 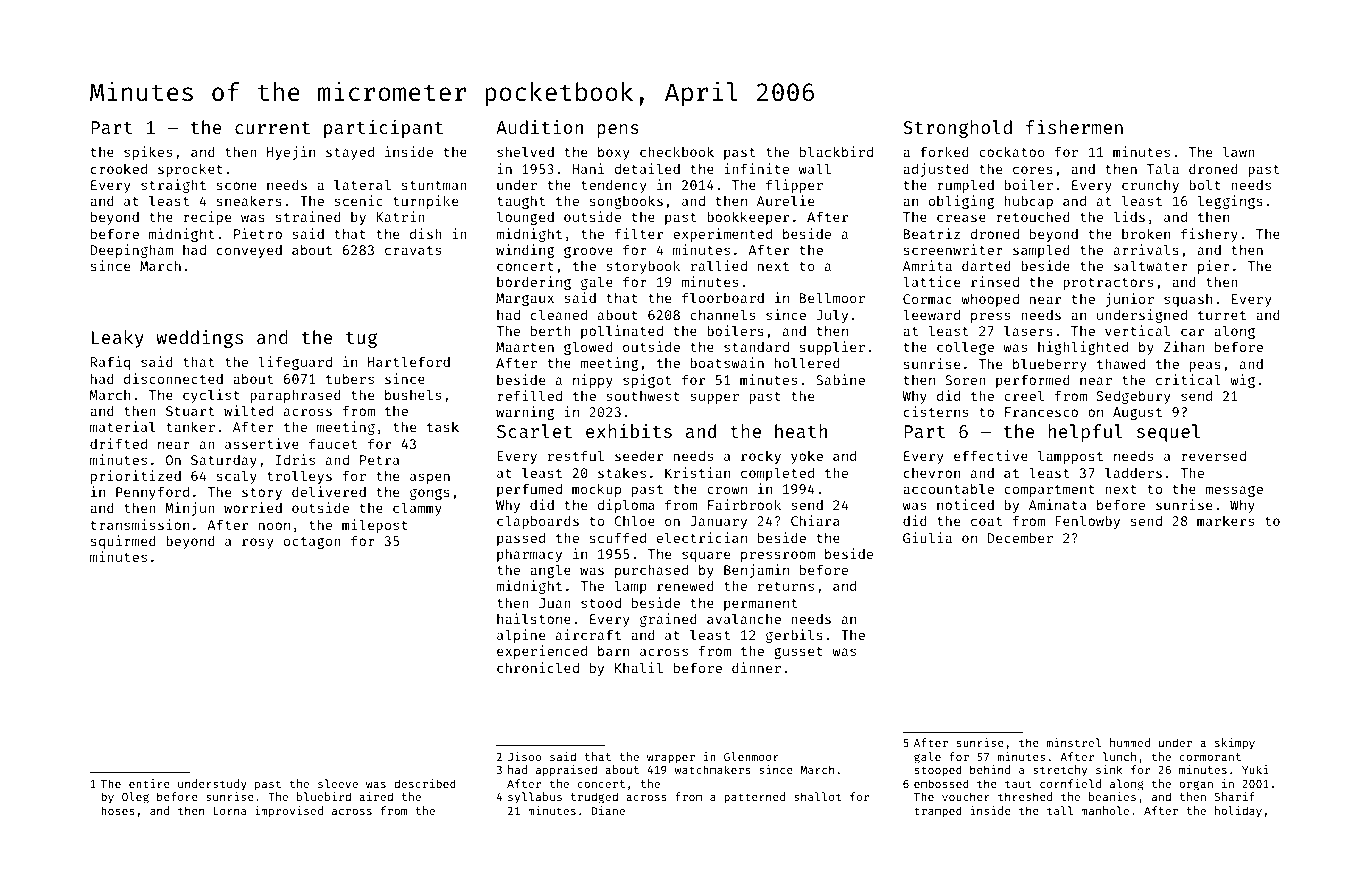 I want to click on squirmed, so click(x=123, y=542).
